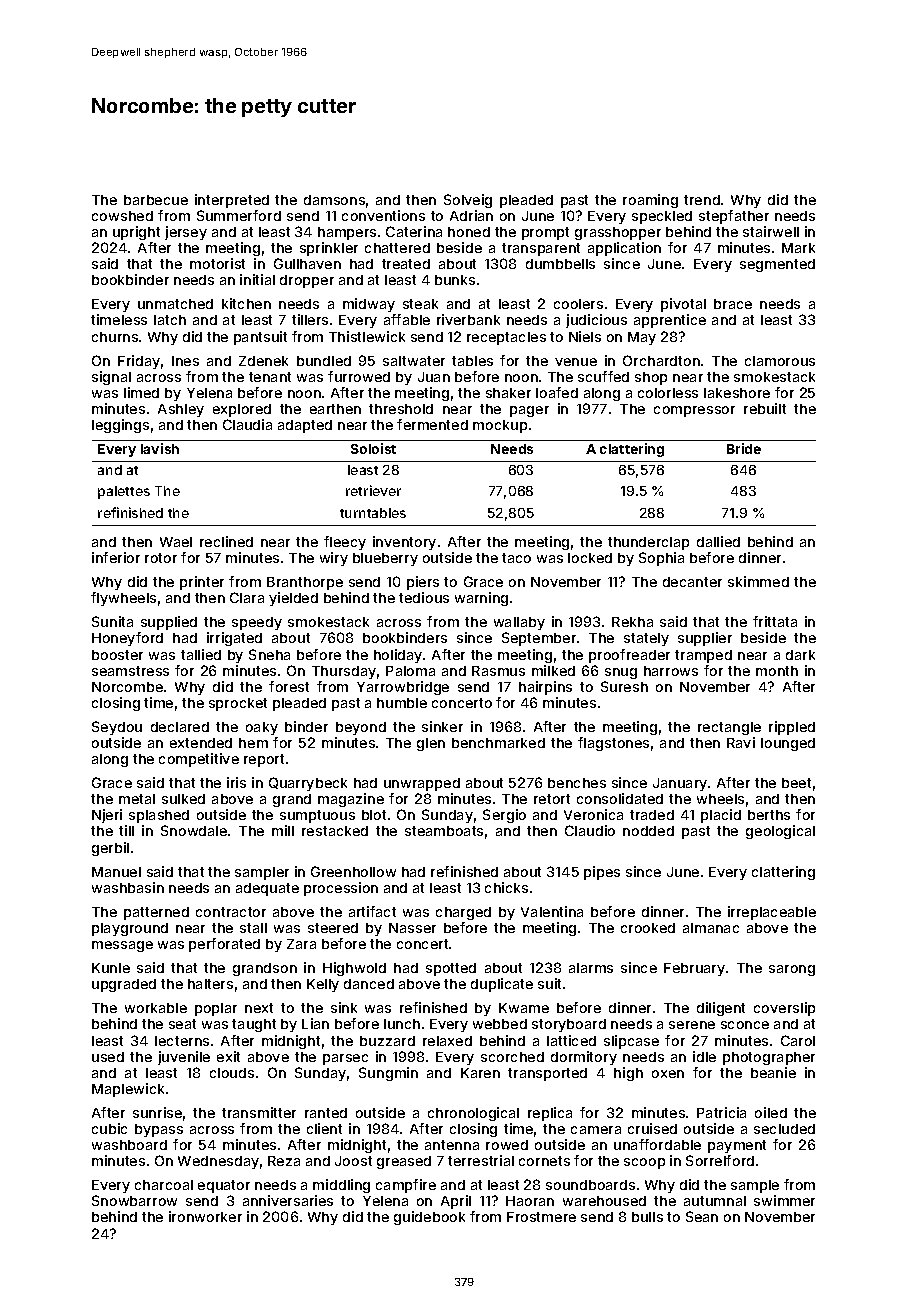 Image resolution: width=908 pixels, height=1316 pixels. I want to click on Snowbarrow, so click(134, 1200).
